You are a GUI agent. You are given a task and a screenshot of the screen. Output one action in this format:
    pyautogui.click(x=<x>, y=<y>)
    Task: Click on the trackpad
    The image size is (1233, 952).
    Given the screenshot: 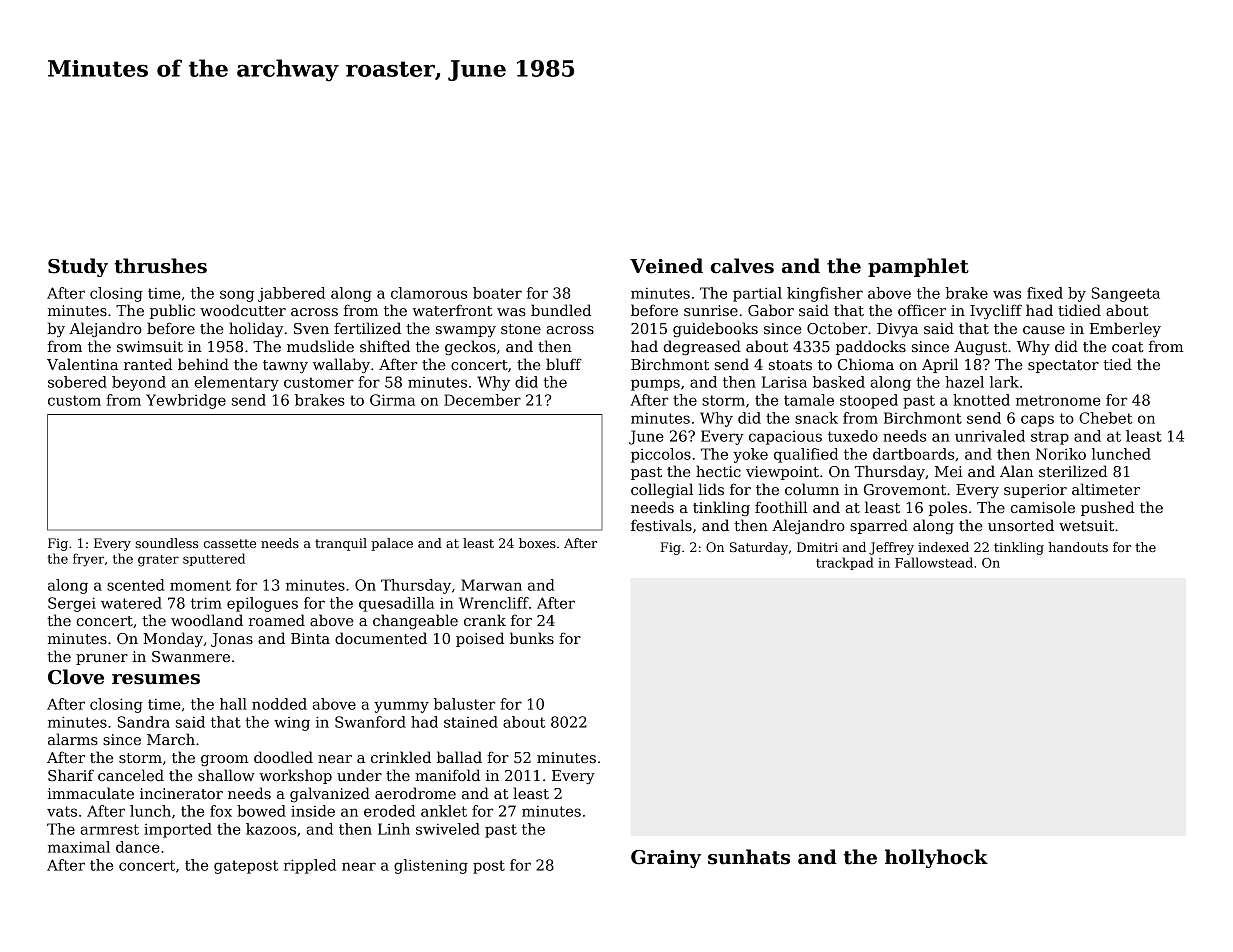 What is the action you would take?
    pyautogui.click(x=845, y=563)
